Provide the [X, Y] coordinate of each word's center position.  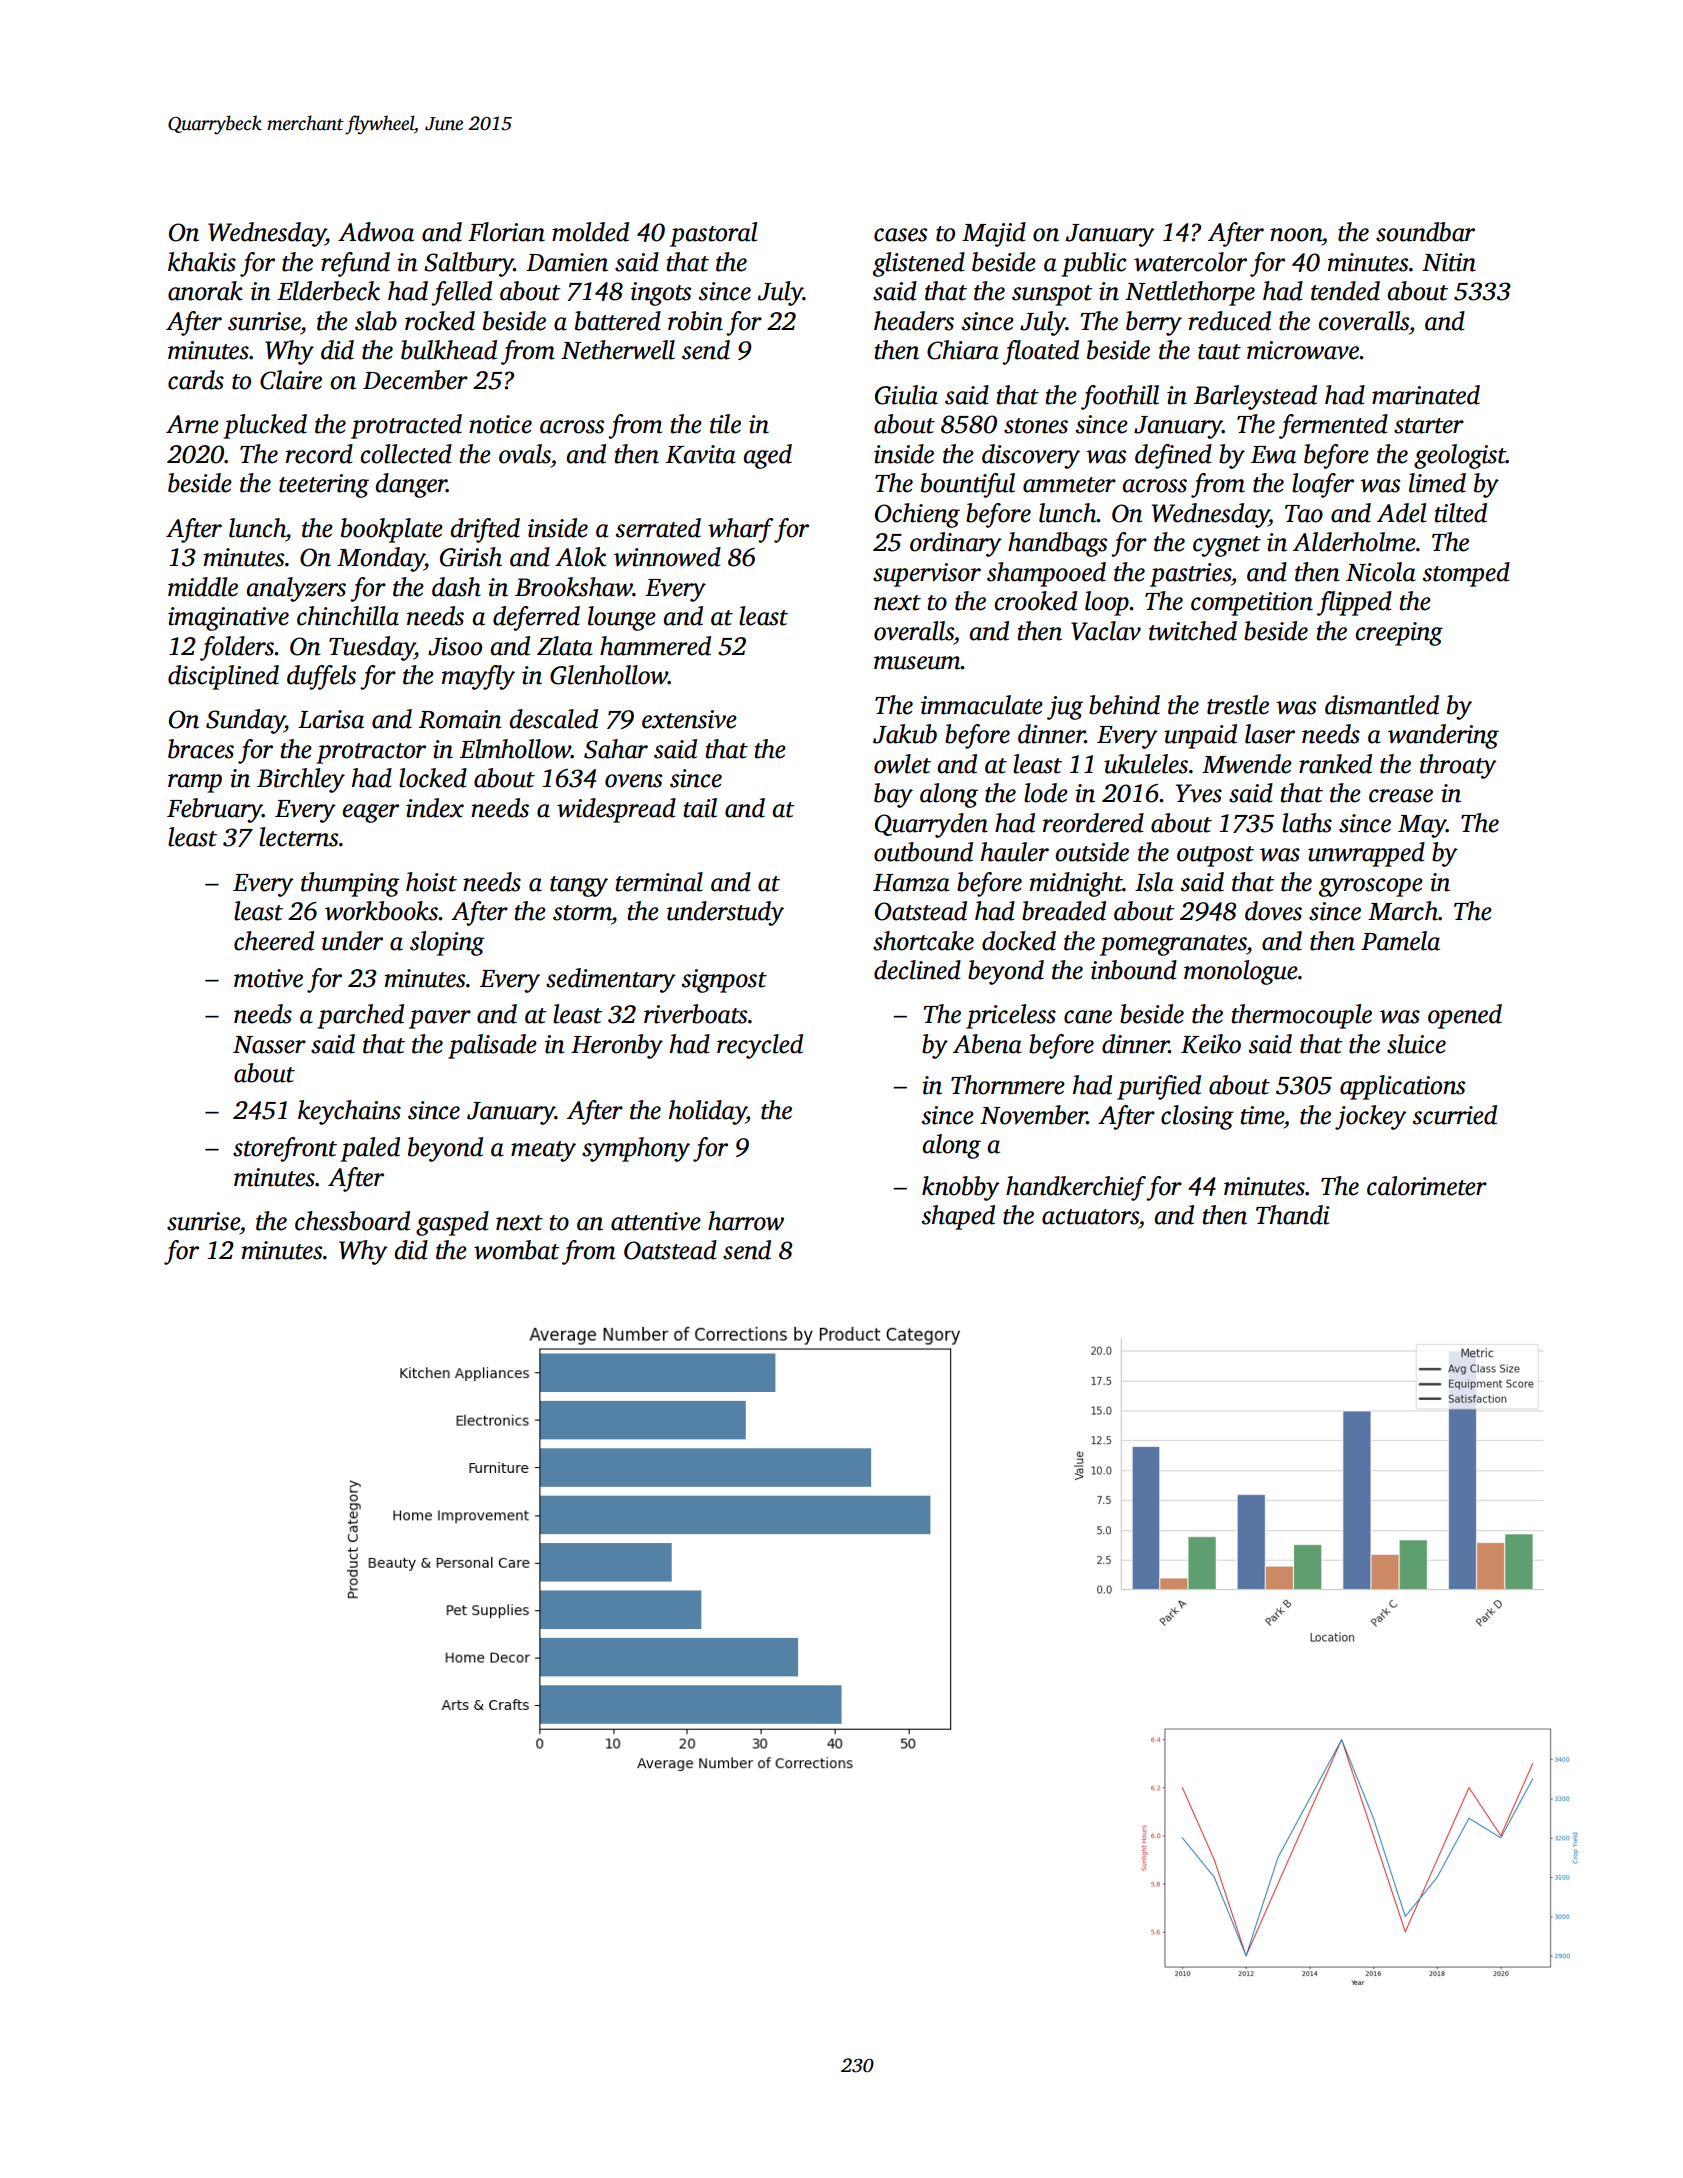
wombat [517, 1250]
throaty [1458, 766]
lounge [622, 618]
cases [900, 235]
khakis [202, 262]
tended [1345, 291]
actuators [1090, 1217]
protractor [371, 753]
